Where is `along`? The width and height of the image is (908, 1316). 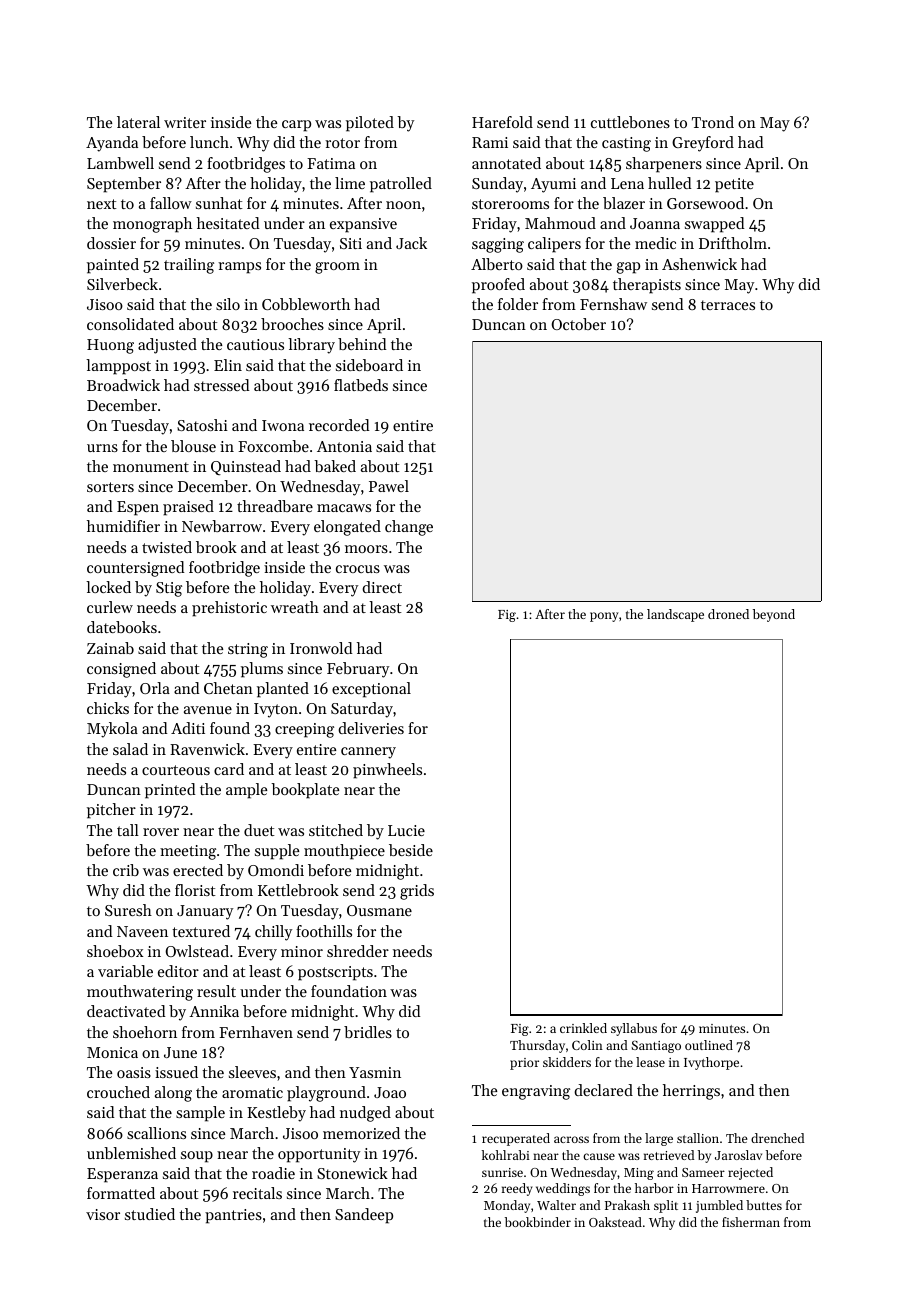 along is located at coordinates (173, 1094).
